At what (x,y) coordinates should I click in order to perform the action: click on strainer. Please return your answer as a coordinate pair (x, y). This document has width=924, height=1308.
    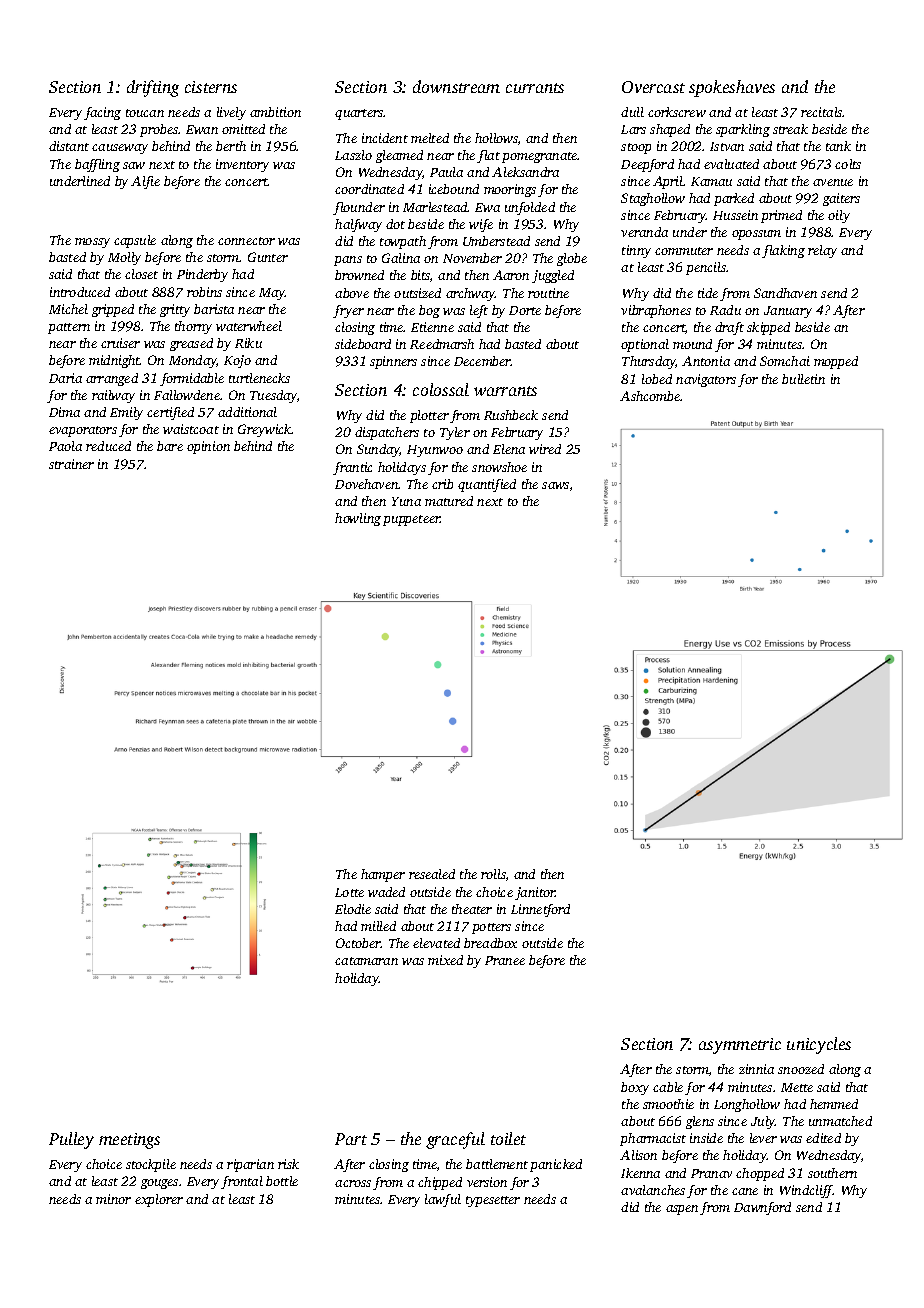
    Looking at the image, I should click on (71, 464).
